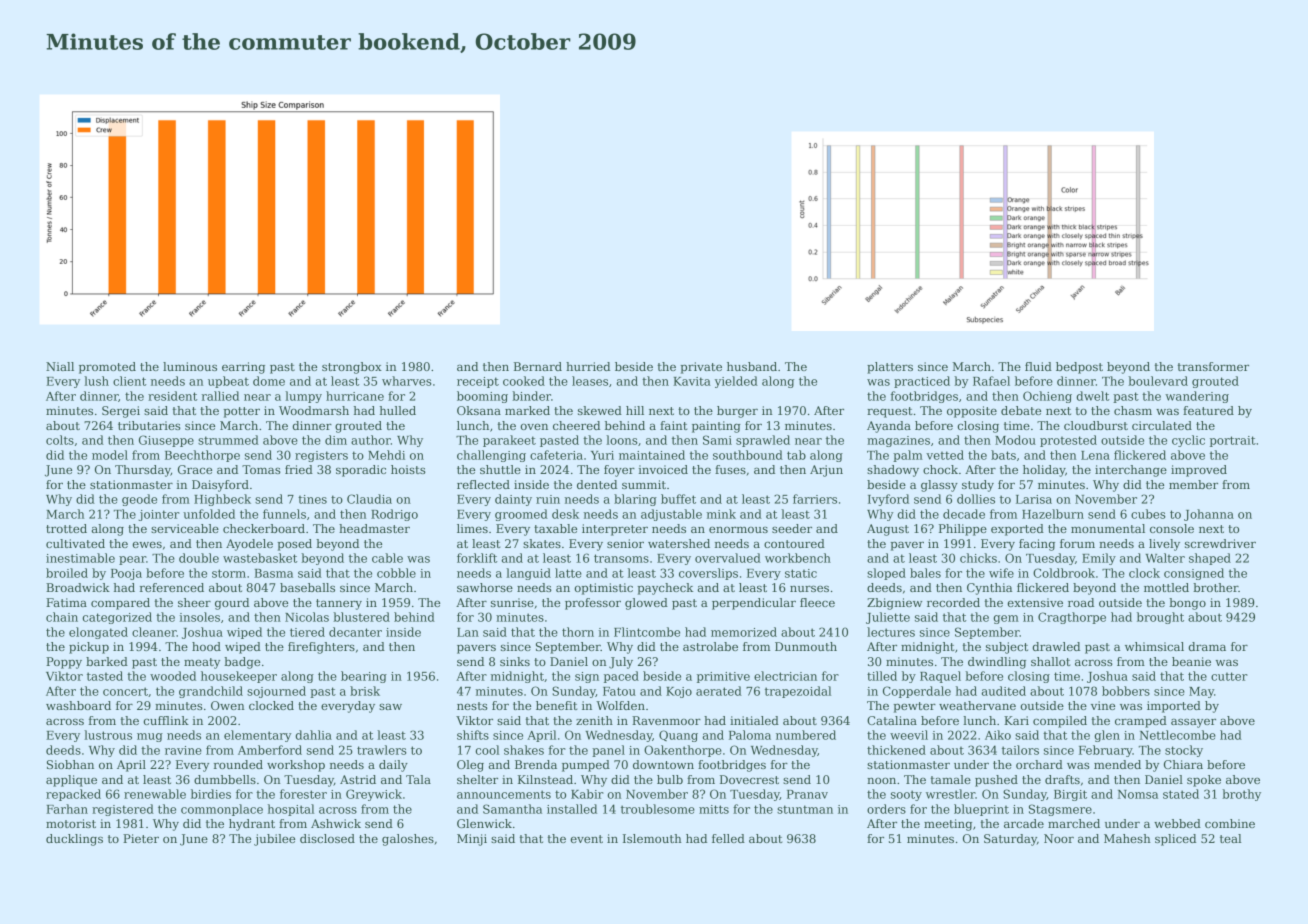 Image resolution: width=1308 pixels, height=924 pixels. What do you see at coordinates (752, 366) in the screenshot?
I see `husband` at bounding box center [752, 366].
